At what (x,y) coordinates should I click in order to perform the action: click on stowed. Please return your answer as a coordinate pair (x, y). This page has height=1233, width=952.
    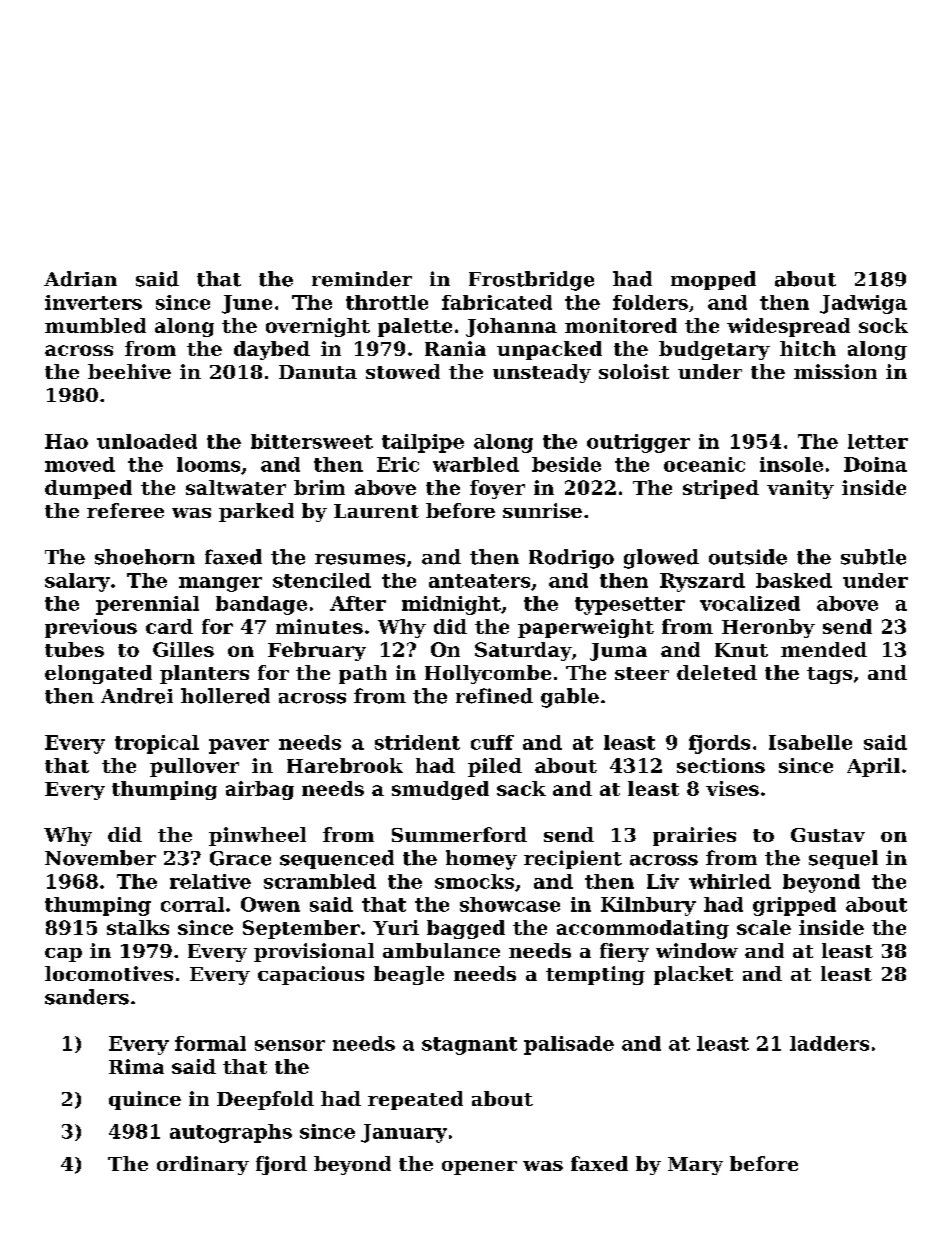
    Looking at the image, I should click on (403, 371).
